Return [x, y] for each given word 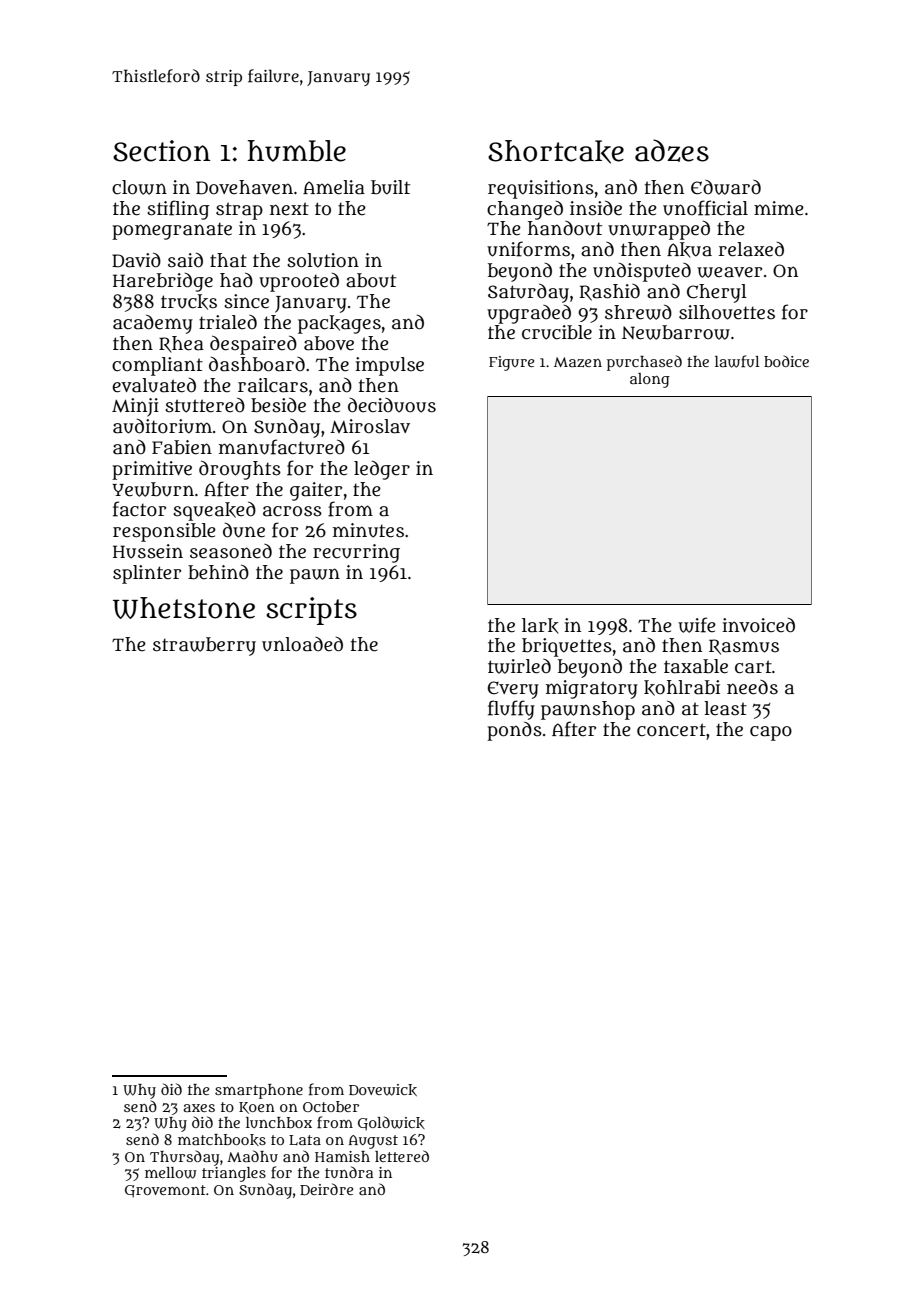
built [390, 187]
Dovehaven [244, 187]
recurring [356, 553]
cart [753, 667]
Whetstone [184, 608]
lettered [402, 1156]
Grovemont [165, 1191]
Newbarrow [676, 332]
